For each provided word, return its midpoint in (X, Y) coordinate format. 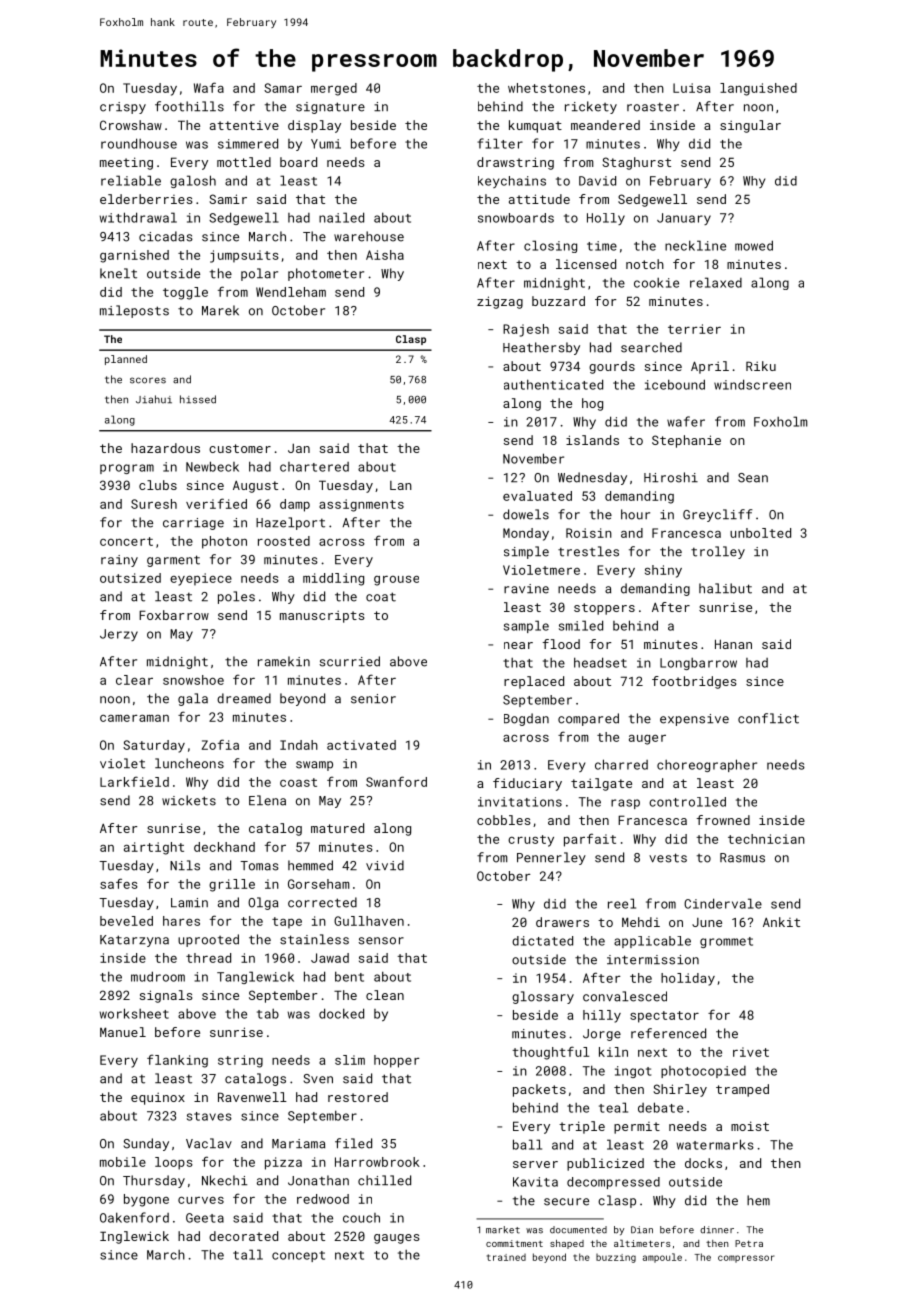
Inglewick (134, 1237)
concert (126, 541)
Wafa (209, 87)
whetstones (546, 88)
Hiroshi (671, 477)
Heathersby (541, 348)
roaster (653, 107)
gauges (397, 1239)
